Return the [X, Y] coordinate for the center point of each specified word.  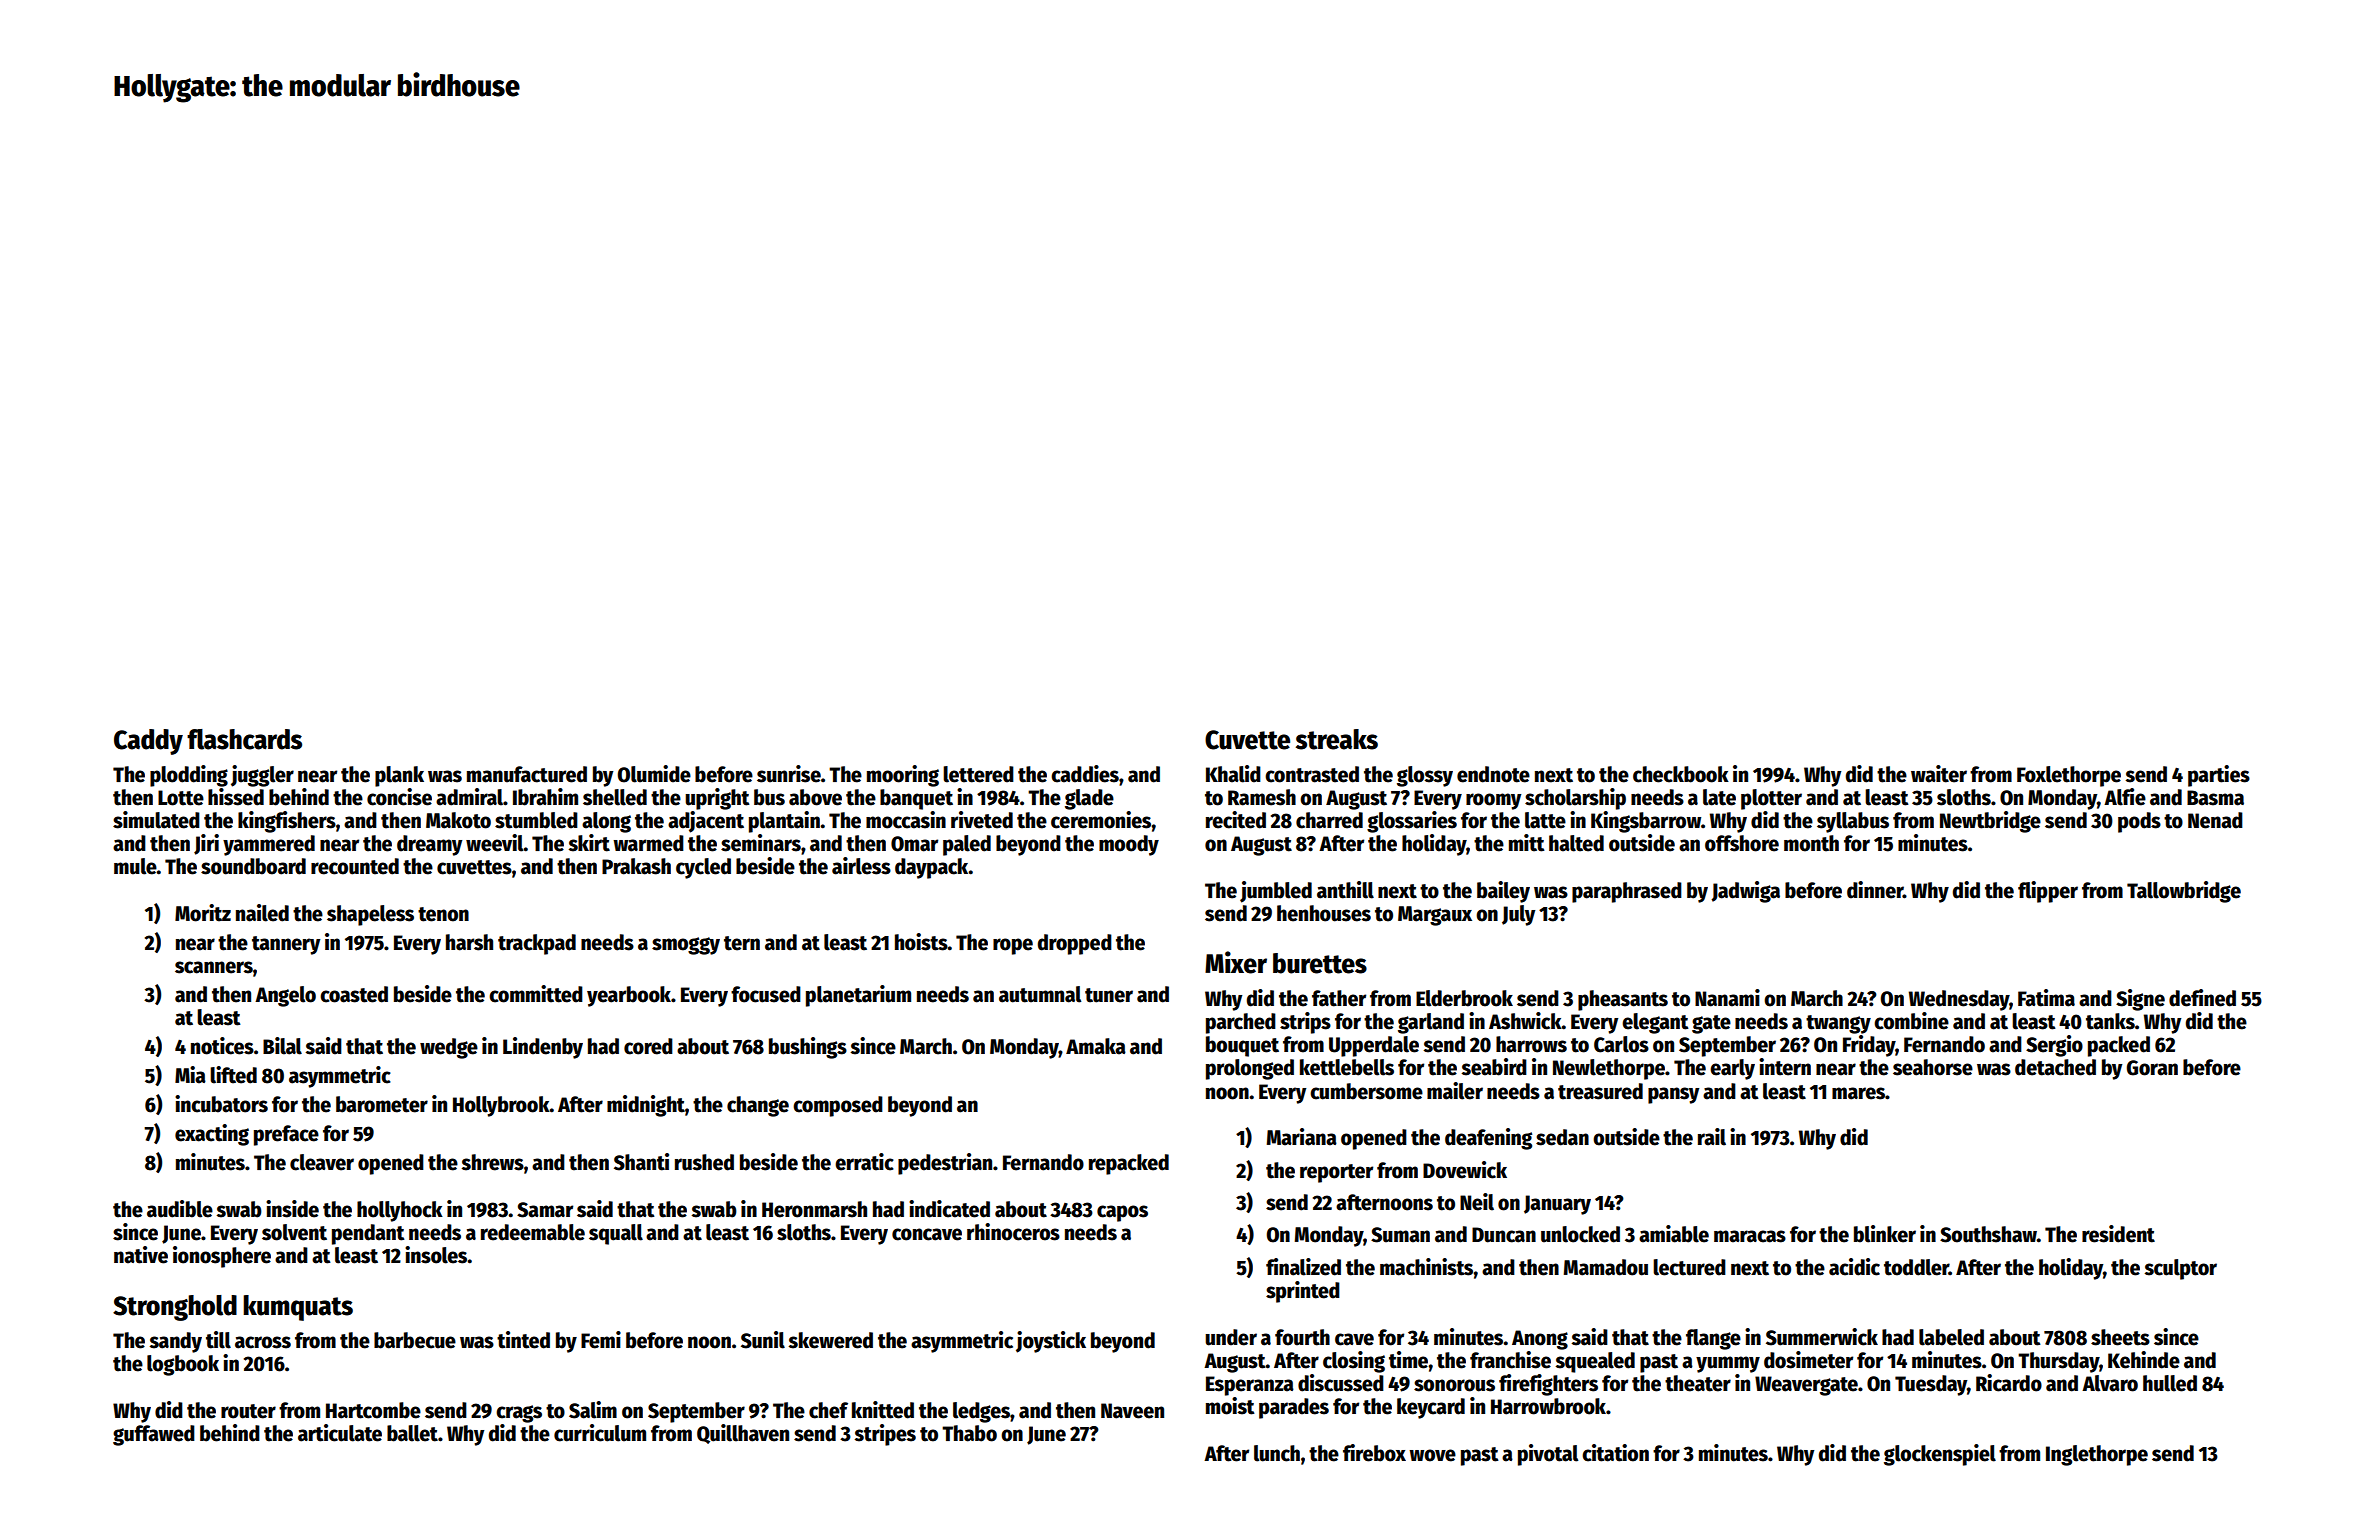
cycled [703, 868]
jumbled [1276, 892]
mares [1858, 1093]
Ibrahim [545, 797]
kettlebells [1347, 1067]
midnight [646, 1106]
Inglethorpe [2097, 1455]
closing [1354, 1362]
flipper [2048, 892]
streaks [1337, 739]
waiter [1939, 774]
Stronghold [175, 1308]
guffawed [154, 1435]
